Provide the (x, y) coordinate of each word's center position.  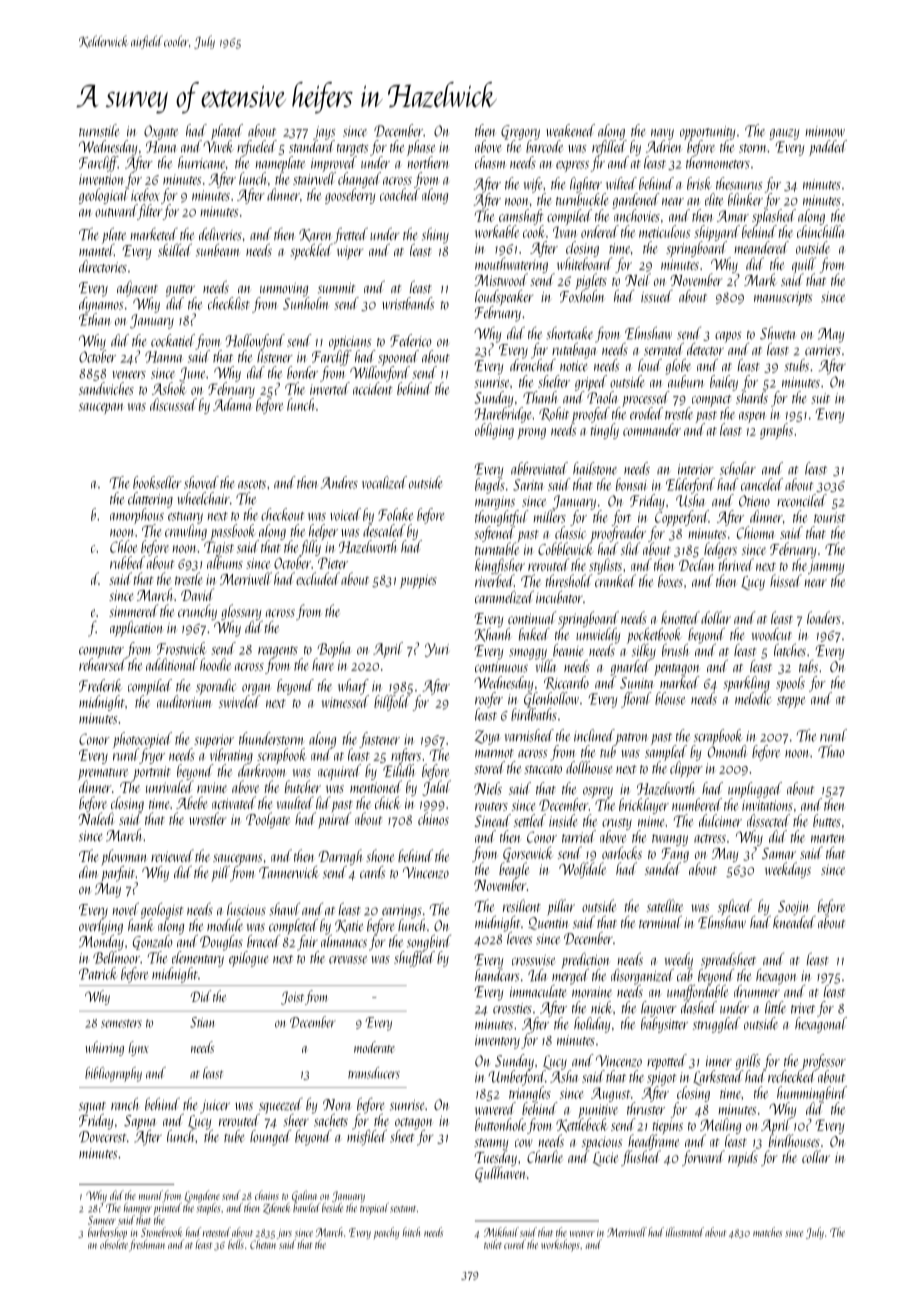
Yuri (437, 650)
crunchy (197, 612)
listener (275, 356)
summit (336, 288)
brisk (699, 183)
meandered (761, 247)
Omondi (727, 751)
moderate (374, 1047)
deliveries (220, 234)
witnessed (345, 701)
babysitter (664, 1025)
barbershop (107, 1233)
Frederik (100, 685)
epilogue (249, 959)
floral (636, 700)
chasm (490, 162)
